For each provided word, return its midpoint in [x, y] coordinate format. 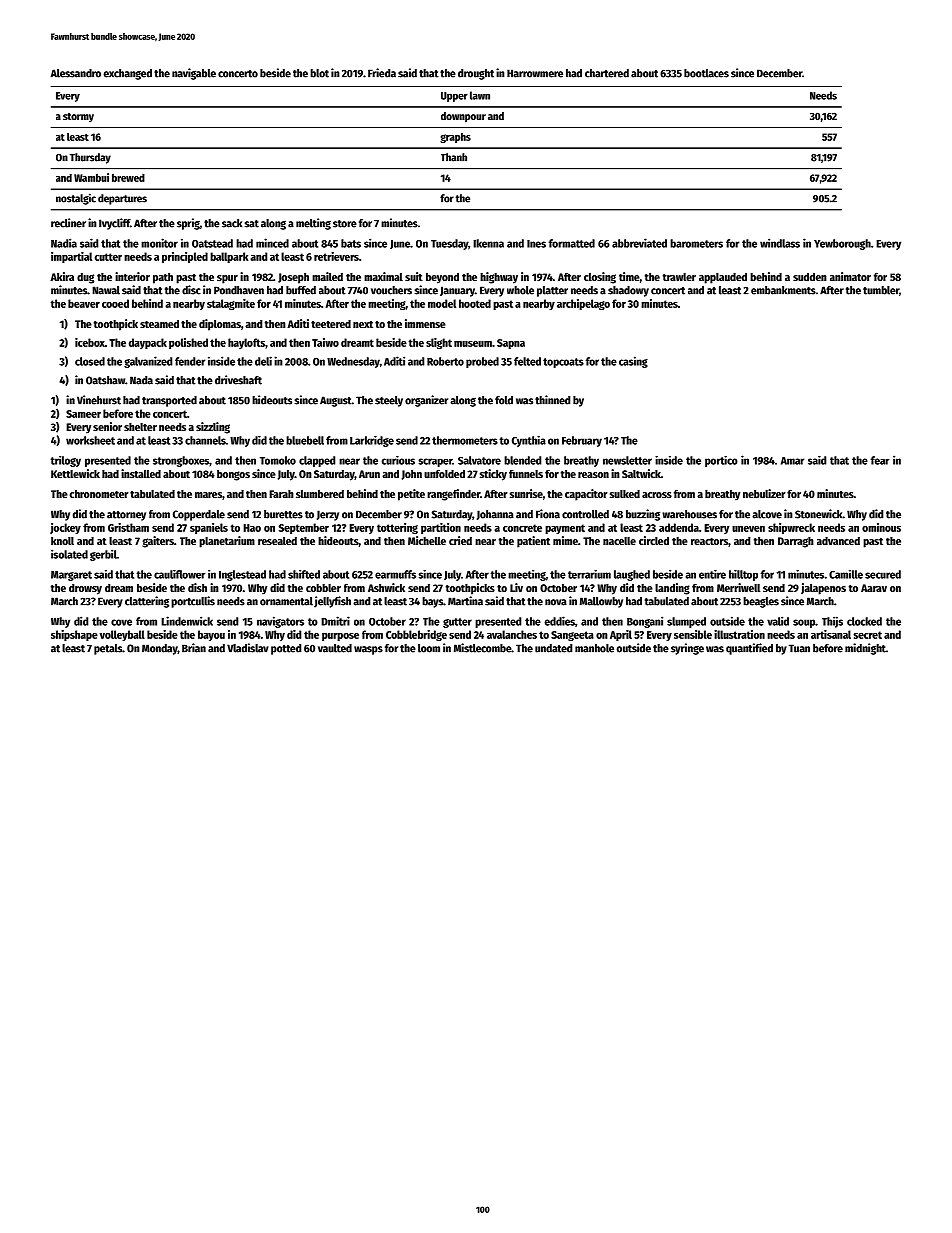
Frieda [382, 73]
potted [286, 649]
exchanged [128, 74]
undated [553, 648]
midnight [865, 649]
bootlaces [706, 73]
